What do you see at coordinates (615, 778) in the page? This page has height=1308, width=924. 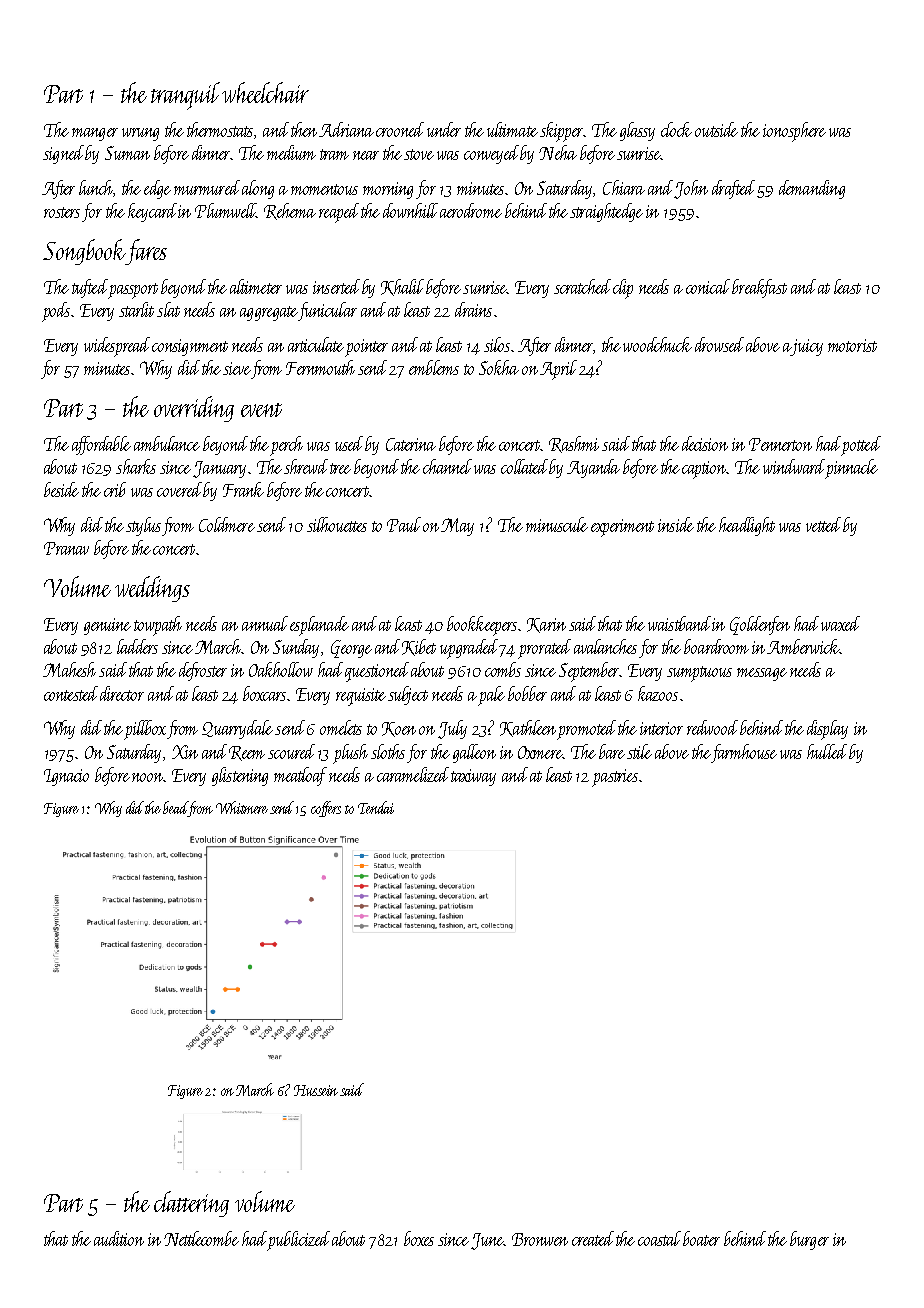 I see `pastries` at bounding box center [615, 778].
